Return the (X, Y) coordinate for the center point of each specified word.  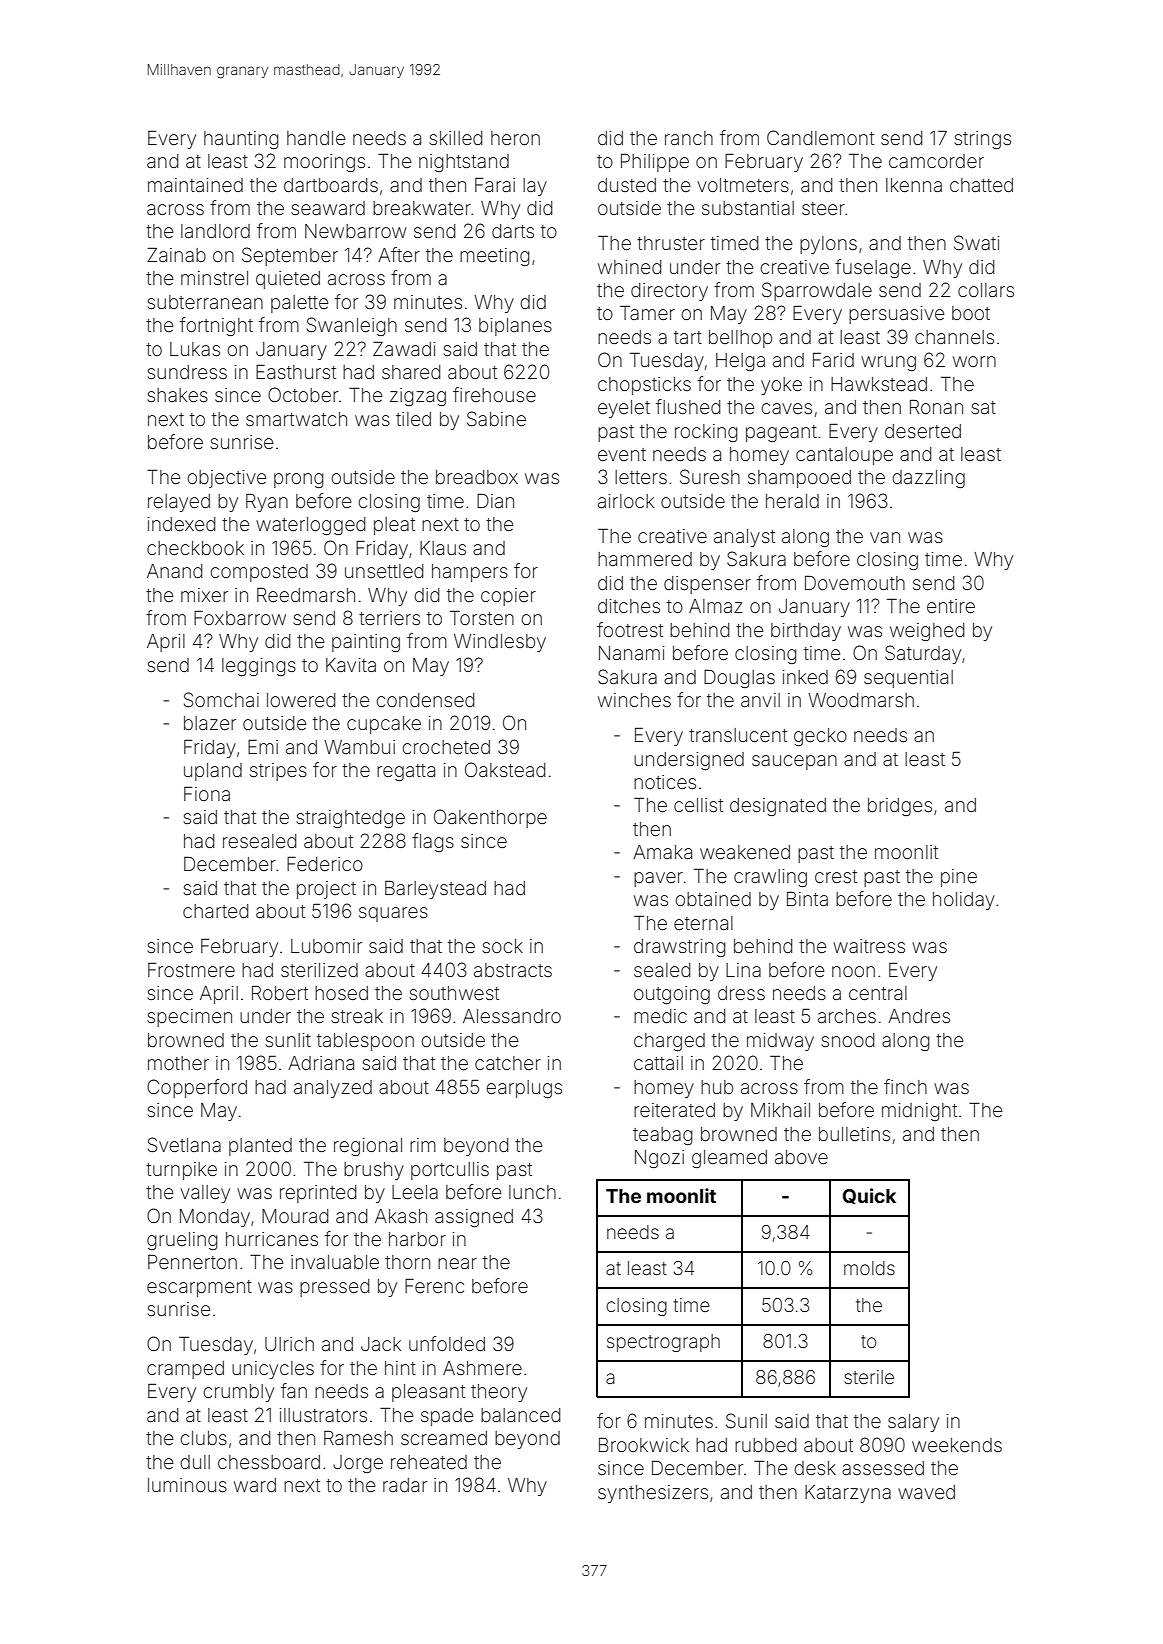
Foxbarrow (240, 618)
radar (405, 1485)
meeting (494, 257)
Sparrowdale (817, 291)
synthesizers (653, 1494)
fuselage (873, 268)
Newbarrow (355, 231)
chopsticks (644, 386)
